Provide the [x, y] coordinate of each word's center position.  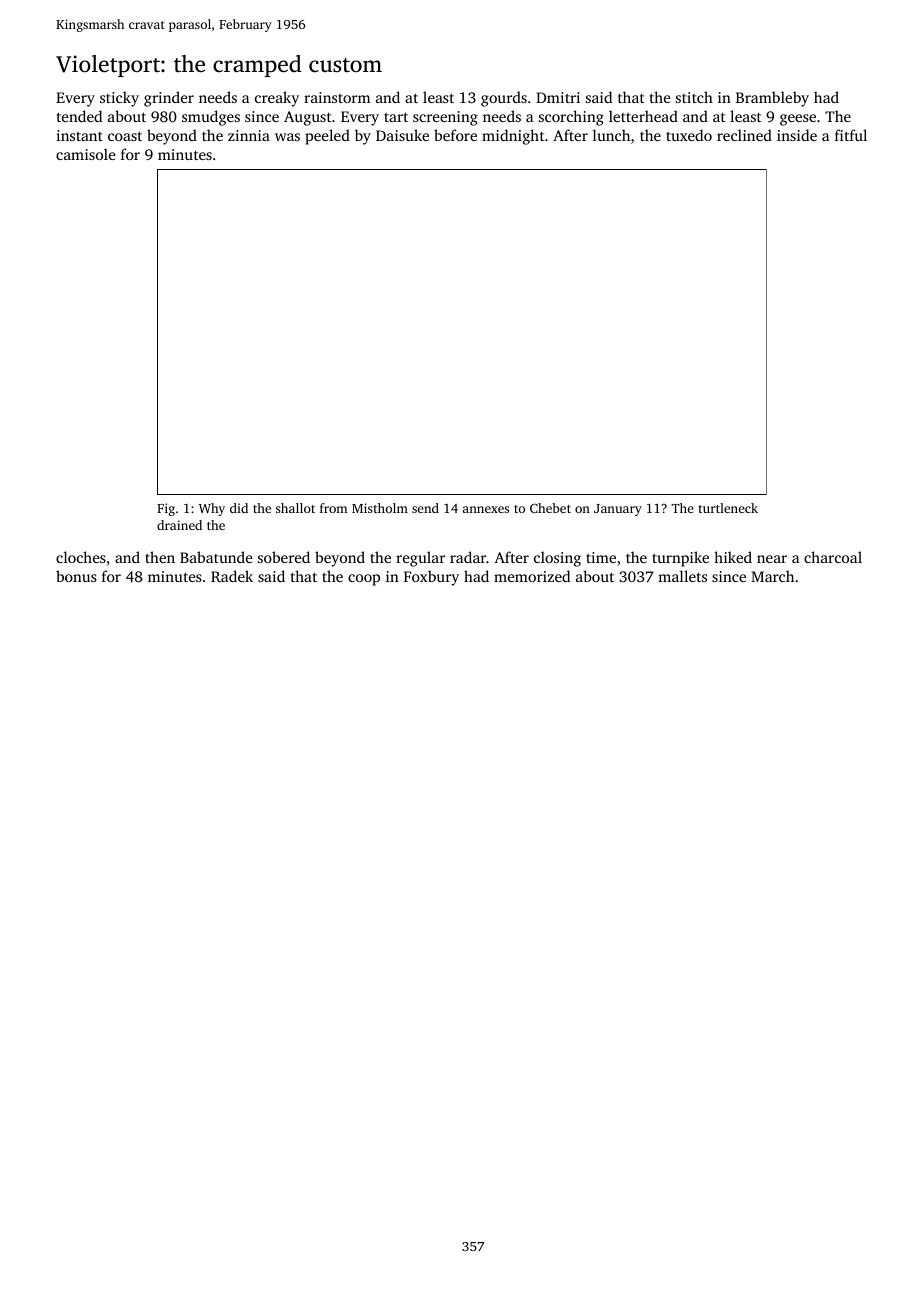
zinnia [249, 135]
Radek [232, 576]
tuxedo [689, 135]
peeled [327, 137]
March [772, 576]
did [239, 508]
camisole [86, 154]
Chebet [550, 508]
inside [797, 135]
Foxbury [431, 578]
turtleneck [728, 508]
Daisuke [402, 135]
